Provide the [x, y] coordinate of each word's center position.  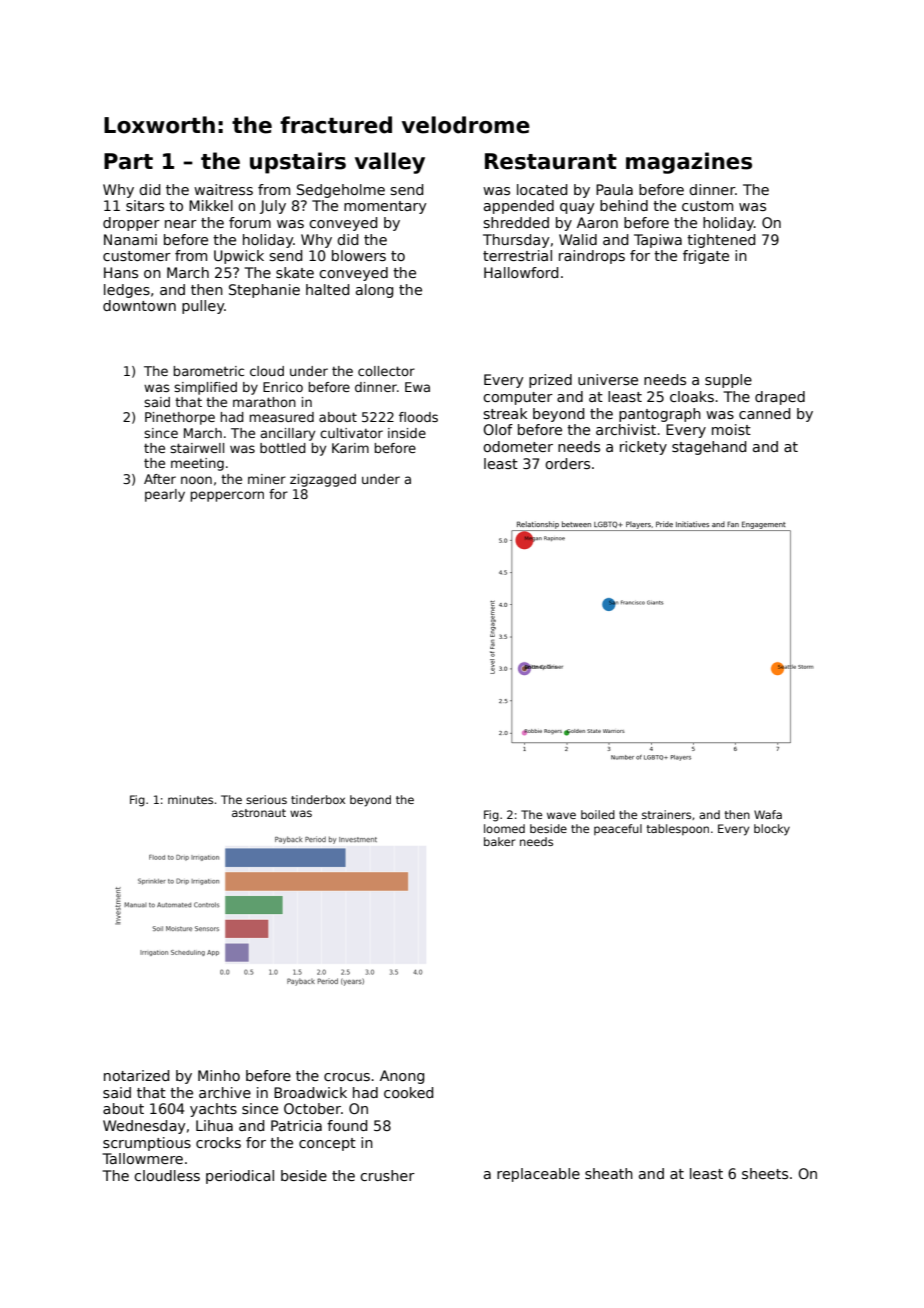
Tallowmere [143, 1158]
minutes [190, 799]
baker [499, 841]
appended [519, 207]
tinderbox [318, 799]
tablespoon [677, 829]
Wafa [768, 814]
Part [128, 161]
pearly [165, 495]
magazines [689, 163]
